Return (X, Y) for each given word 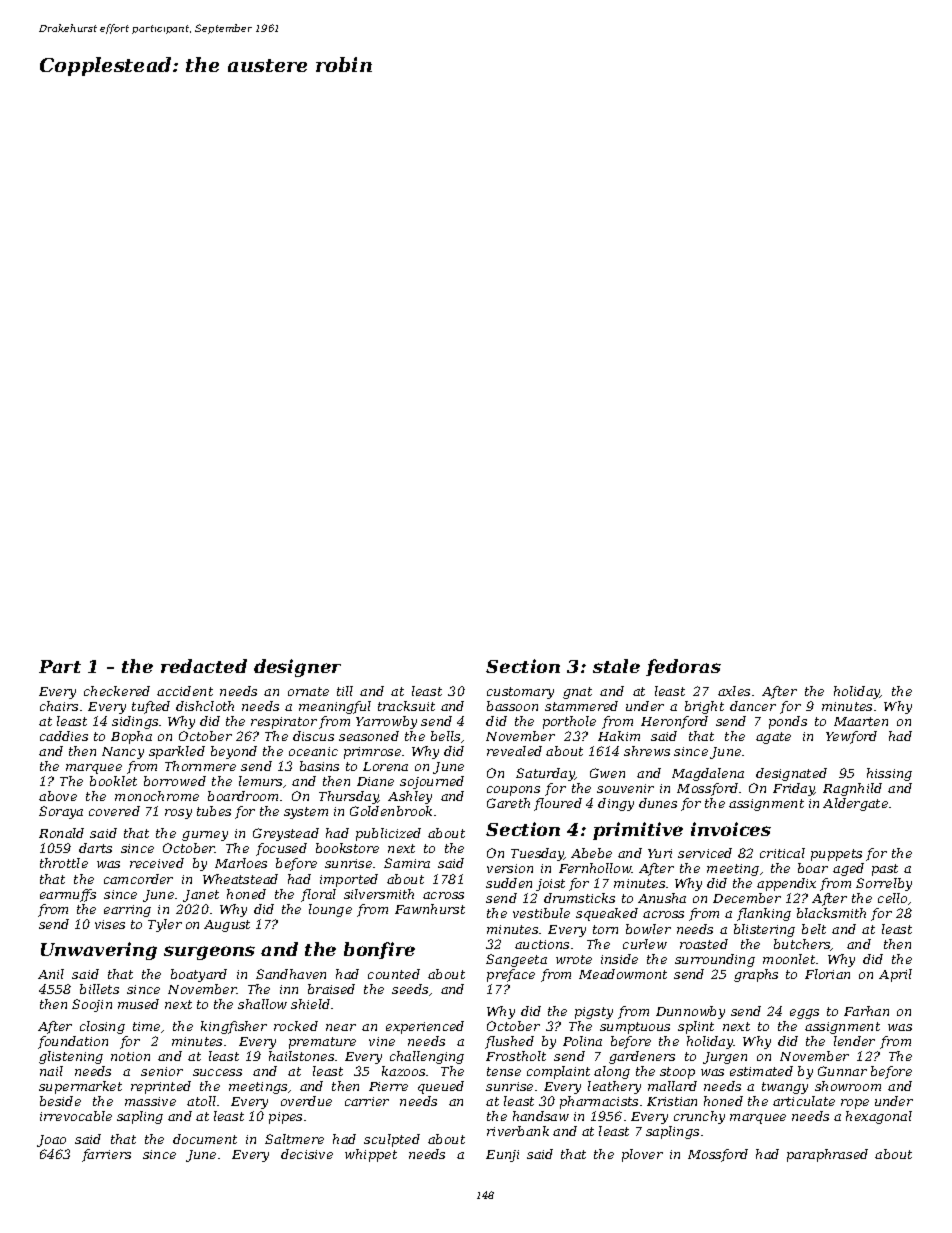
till (345, 691)
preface (511, 975)
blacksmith (831, 913)
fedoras (683, 667)
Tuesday (537, 854)
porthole (569, 722)
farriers (106, 1155)
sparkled (177, 752)
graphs (756, 975)
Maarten (861, 721)
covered (114, 811)
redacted (204, 666)
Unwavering (99, 951)
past (885, 870)
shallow (262, 1004)
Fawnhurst (430, 909)
